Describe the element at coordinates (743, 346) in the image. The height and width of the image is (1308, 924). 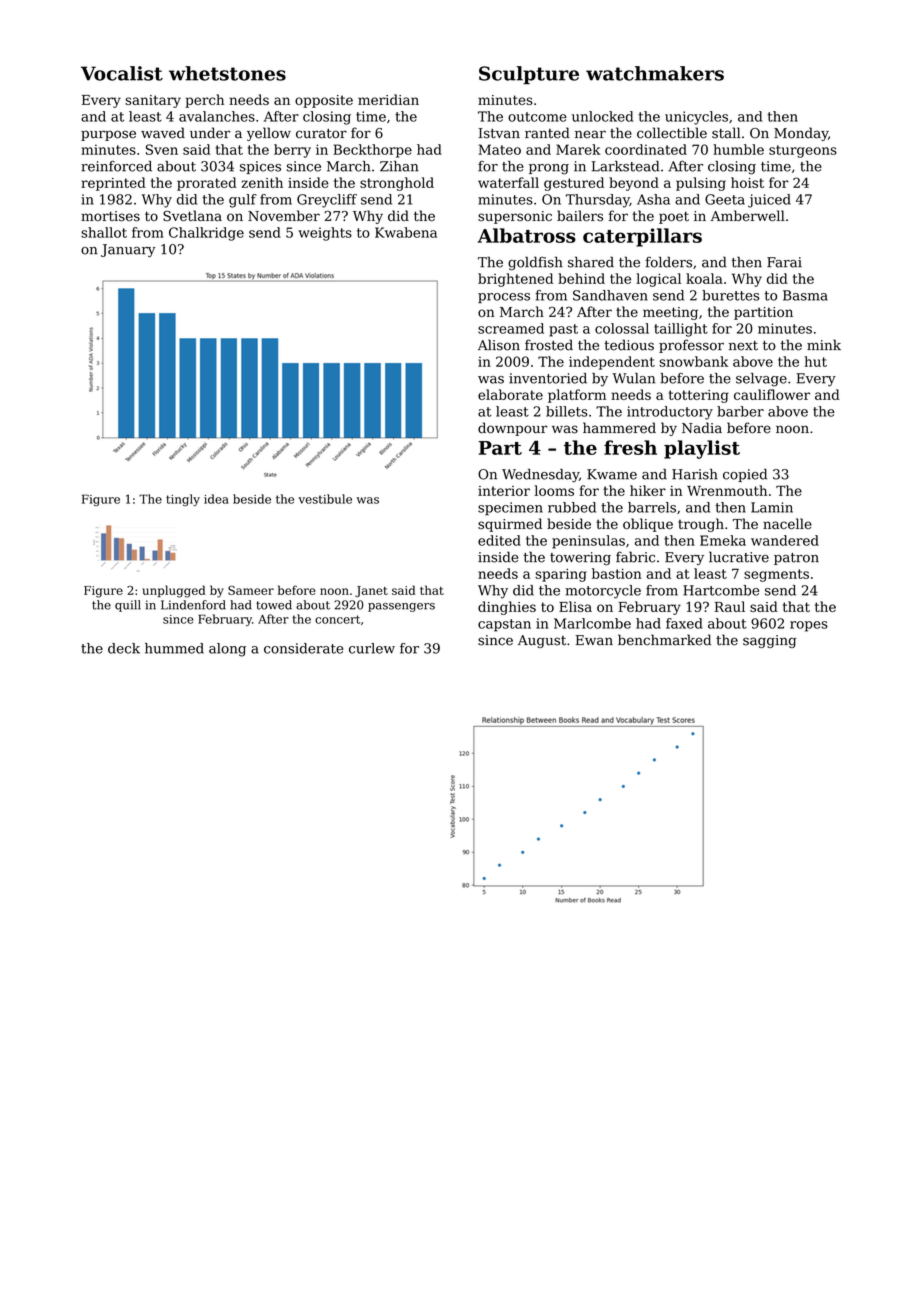
I see `next` at that location.
